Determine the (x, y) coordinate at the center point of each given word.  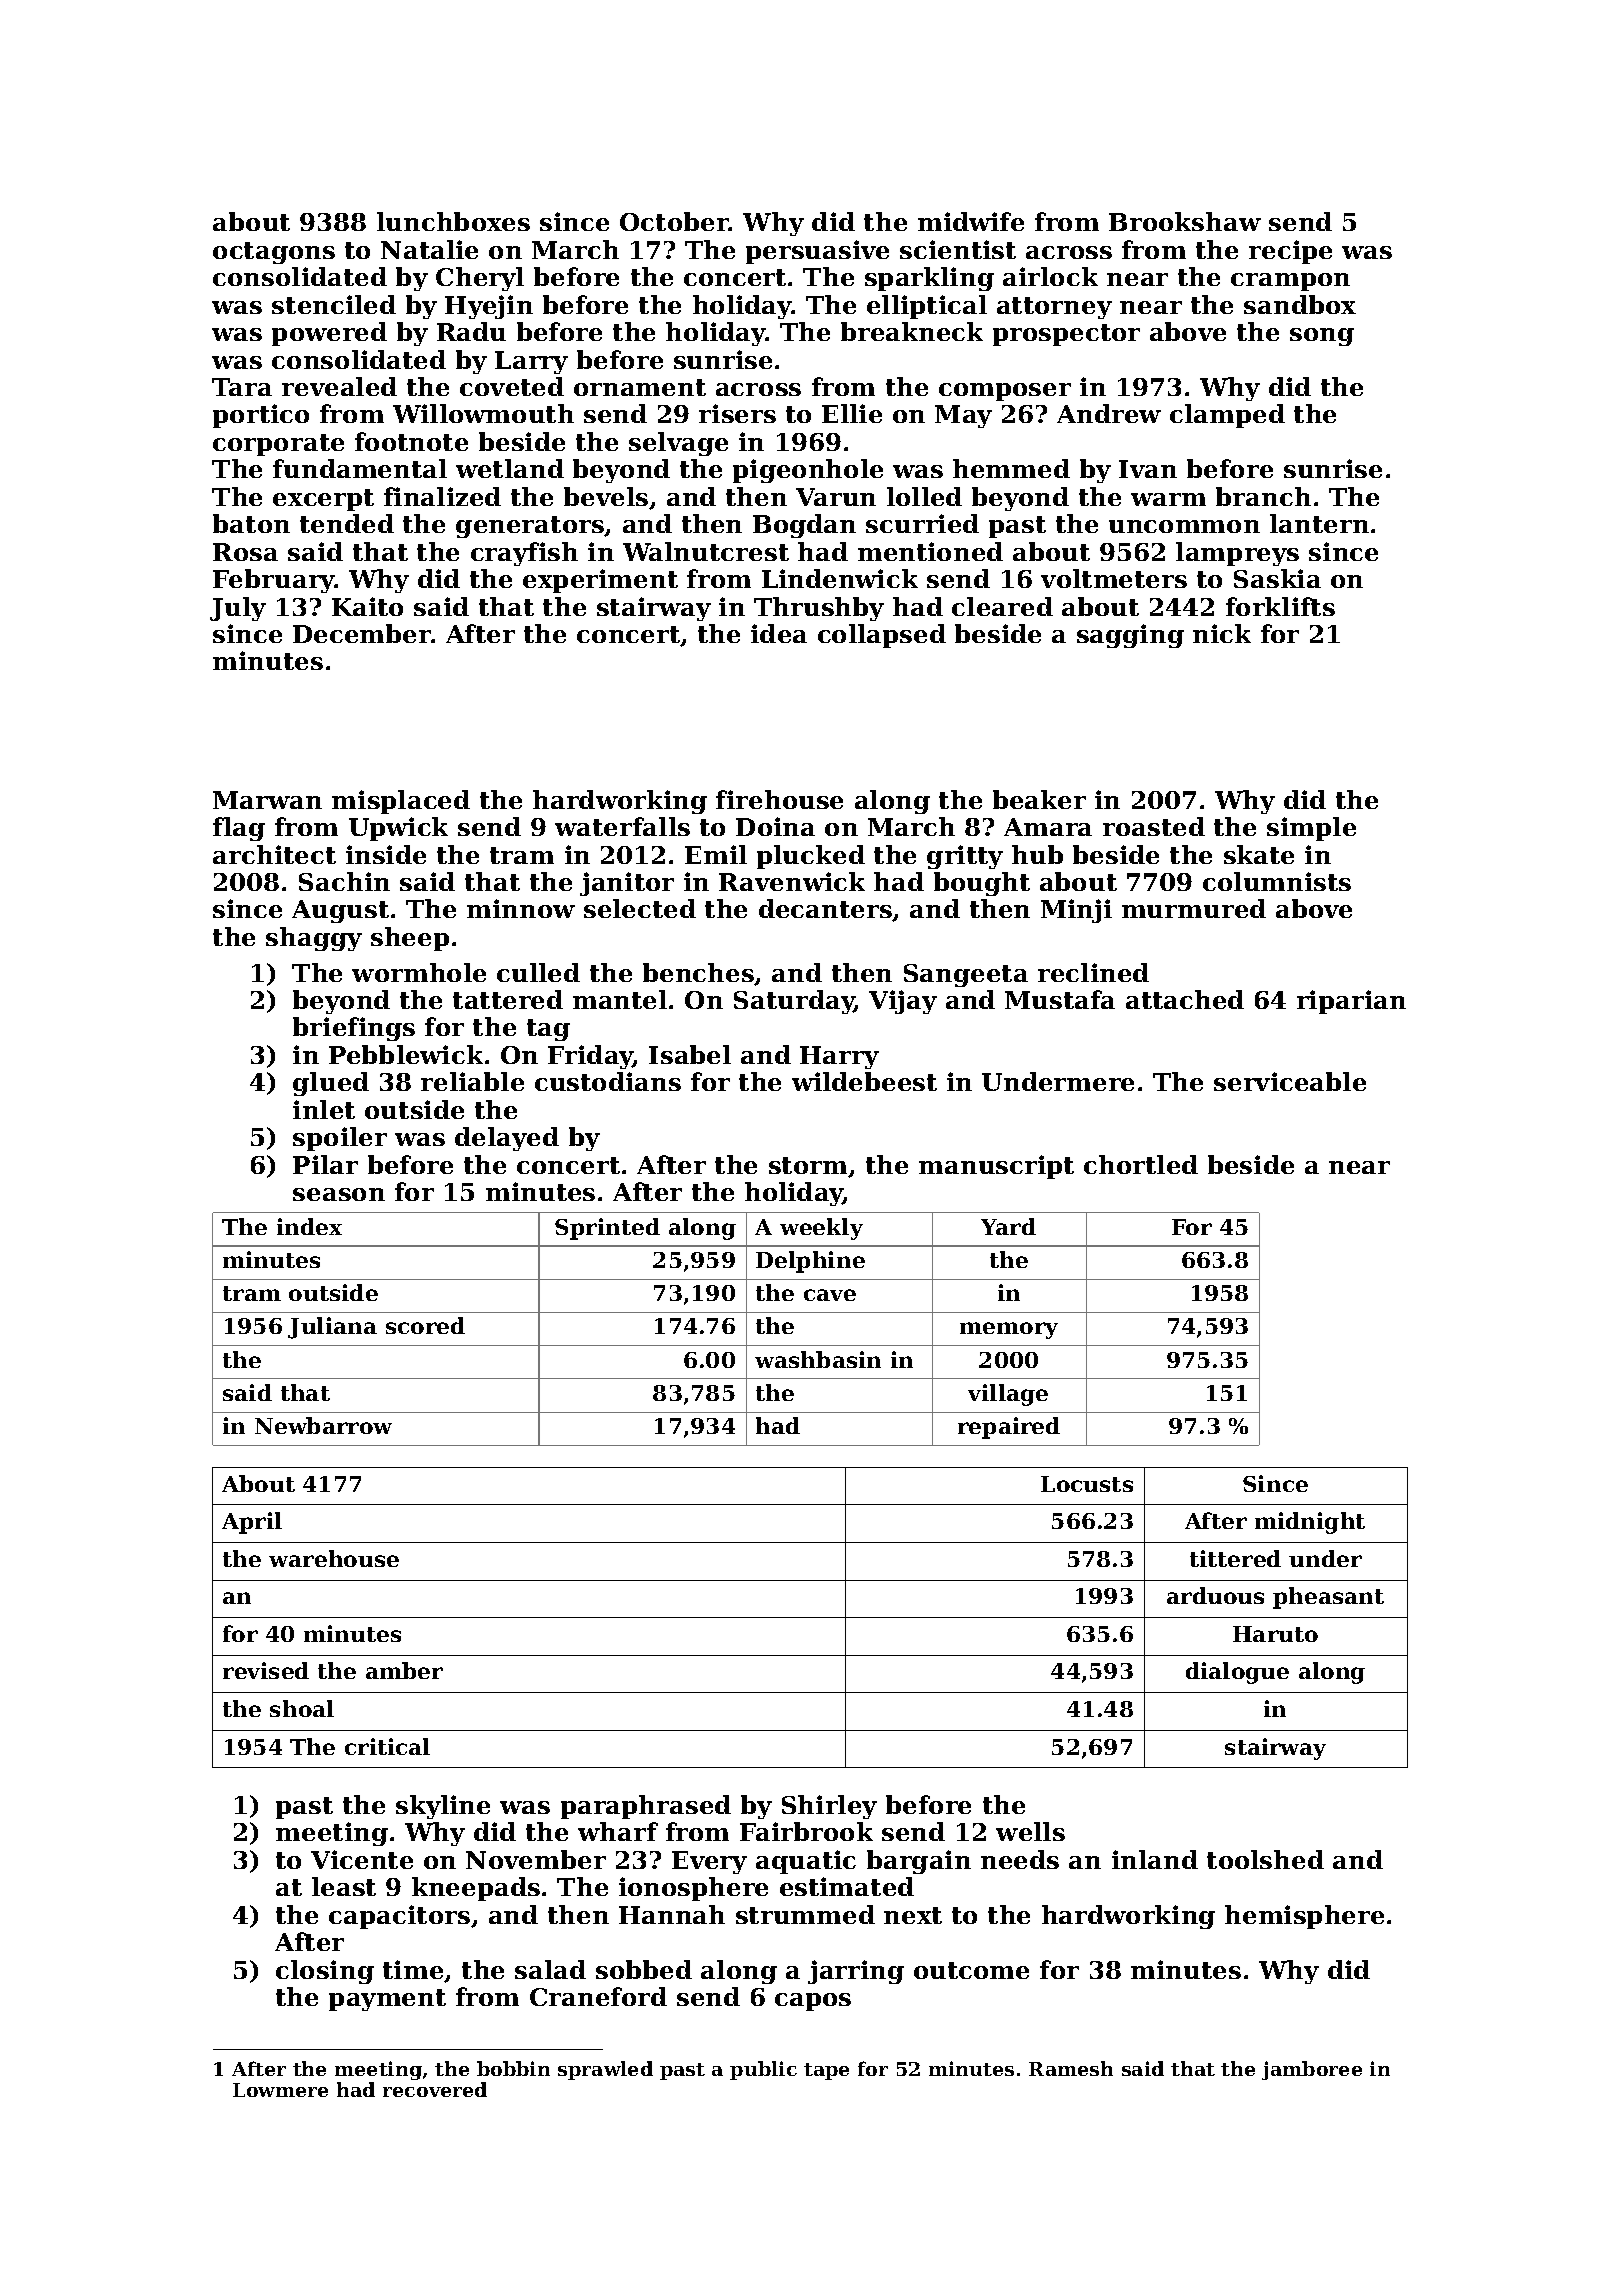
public (763, 2070)
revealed (339, 386)
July (238, 609)
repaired (1009, 1428)
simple (1311, 829)
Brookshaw (1185, 221)
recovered (435, 2089)
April (252, 1523)
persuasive (817, 252)
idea (779, 633)
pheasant (1328, 1598)
